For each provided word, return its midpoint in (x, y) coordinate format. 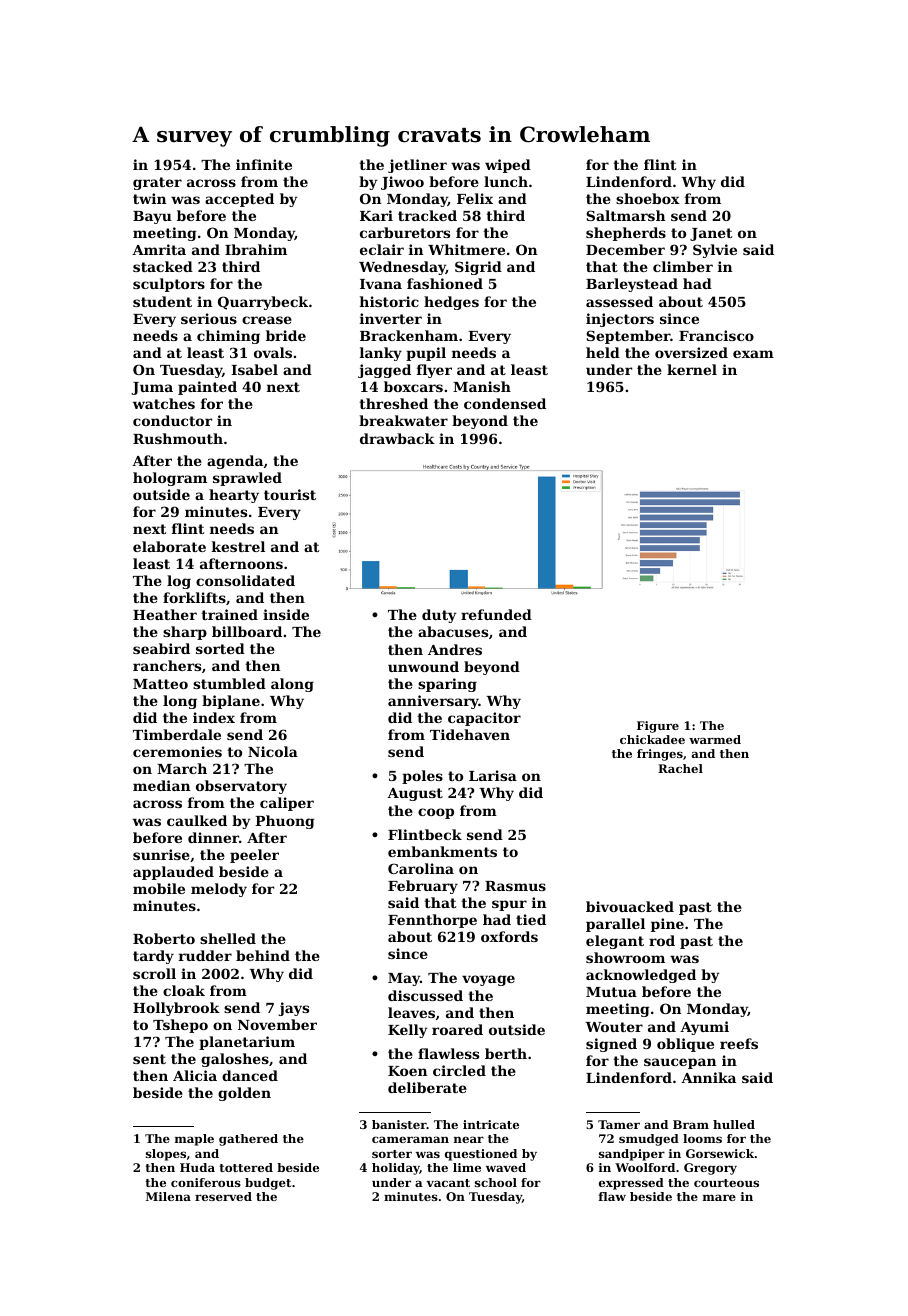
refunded (496, 614)
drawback (397, 438)
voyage (488, 980)
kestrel (238, 546)
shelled (228, 938)
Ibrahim (256, 249)
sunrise (161, 854)
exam (753, 354)
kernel (692, 369)
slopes (166, 1155)
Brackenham (409, 335)
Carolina (421, 868)
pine (667, 925)
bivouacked (630, 906)
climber (683, 266)
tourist (290, 494)
